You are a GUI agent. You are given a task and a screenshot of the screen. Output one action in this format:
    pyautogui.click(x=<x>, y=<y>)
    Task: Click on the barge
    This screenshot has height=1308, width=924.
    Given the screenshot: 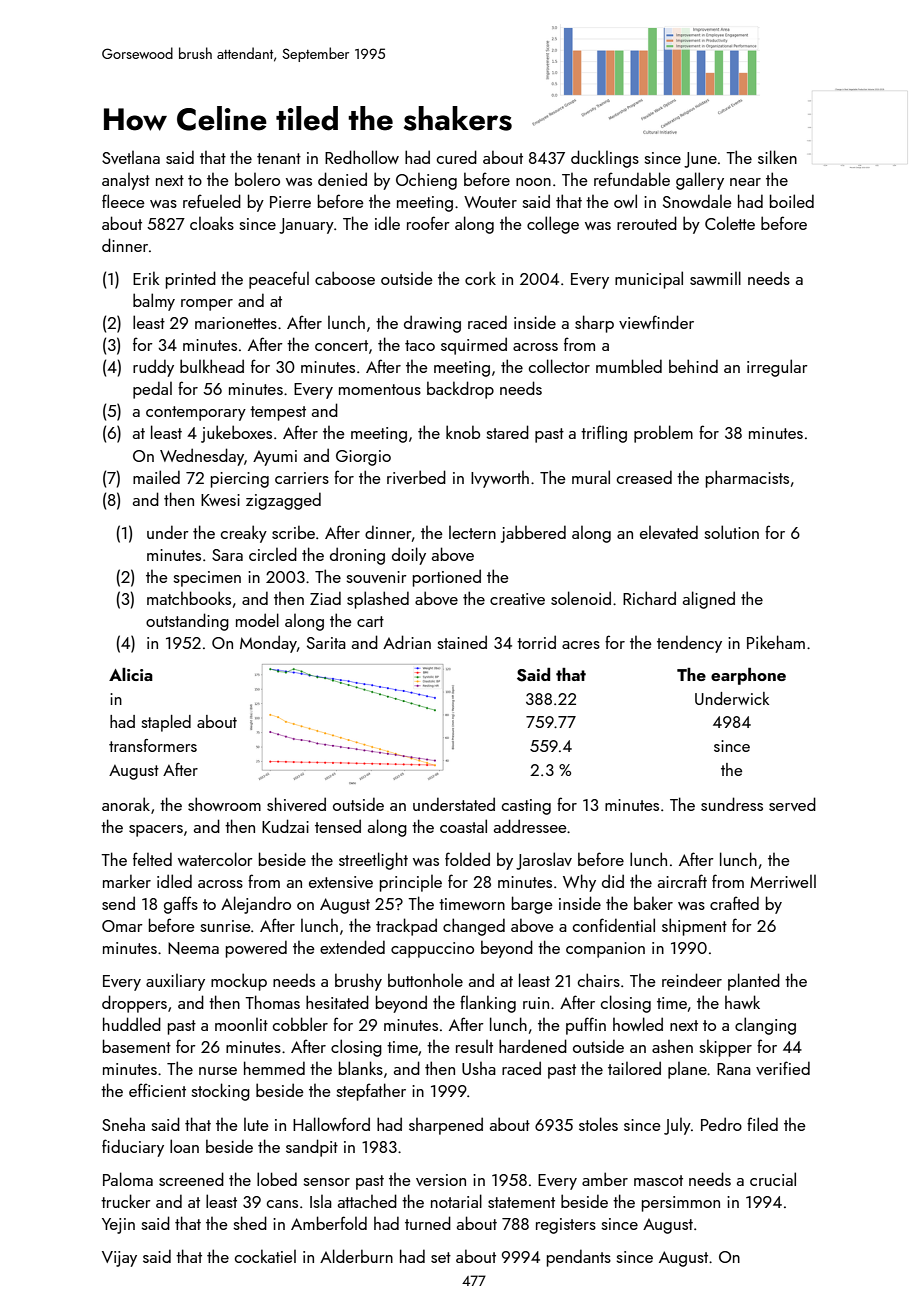 What is the action you would take?
    pyautogui.click(x=532, y=905)
